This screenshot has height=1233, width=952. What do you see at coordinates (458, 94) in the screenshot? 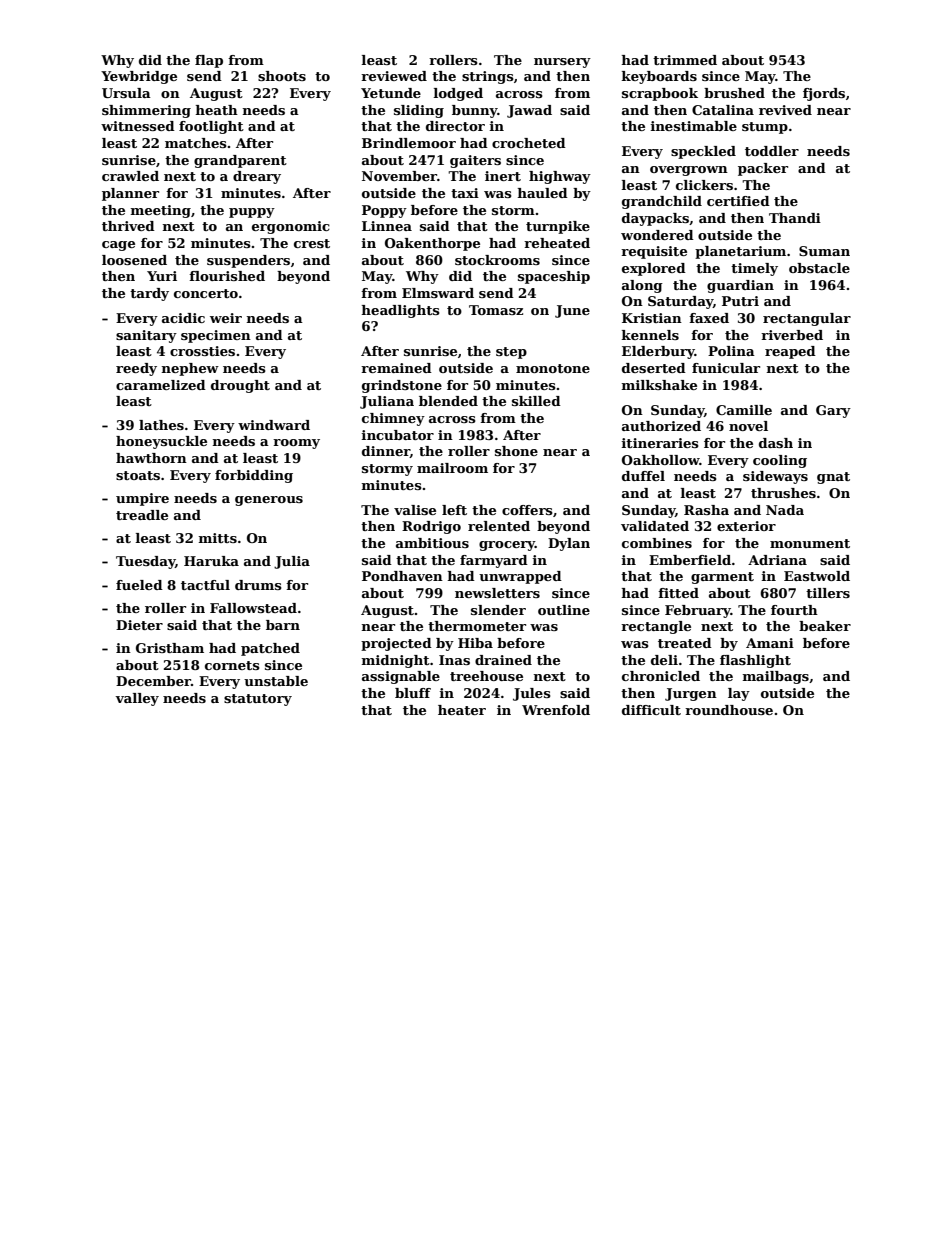
I see `lodged` at bounding box center [458, 94].
